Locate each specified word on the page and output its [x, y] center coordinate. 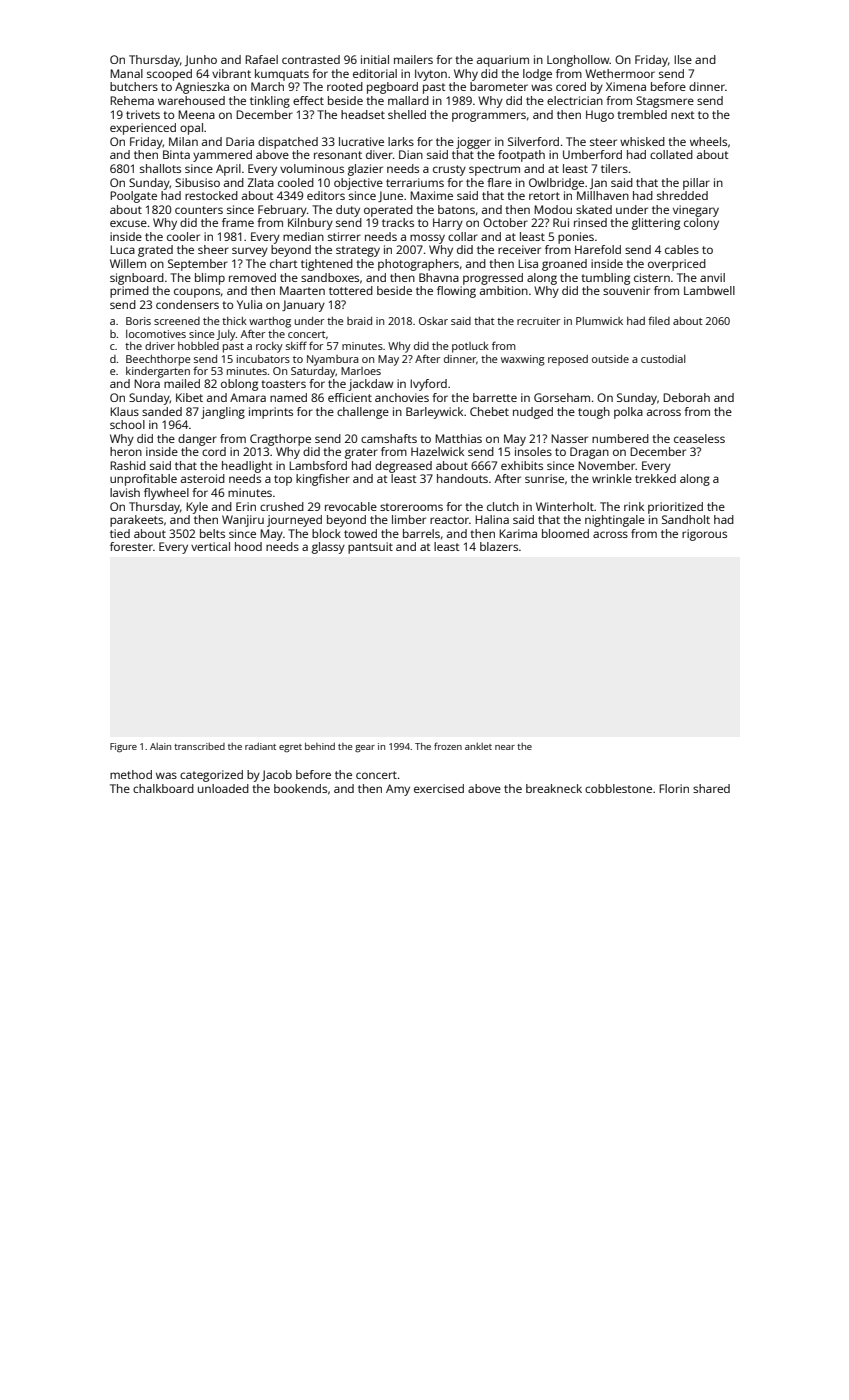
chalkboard [163, 788]
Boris [138, 321]
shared [711, 788]
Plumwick [599, 321]
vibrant [231, 73]
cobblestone [618, 788]
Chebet [489, 411]
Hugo [600, 116]
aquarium [503, 61]
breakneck [554, 788]
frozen [448, 746]
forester [131, 546]
